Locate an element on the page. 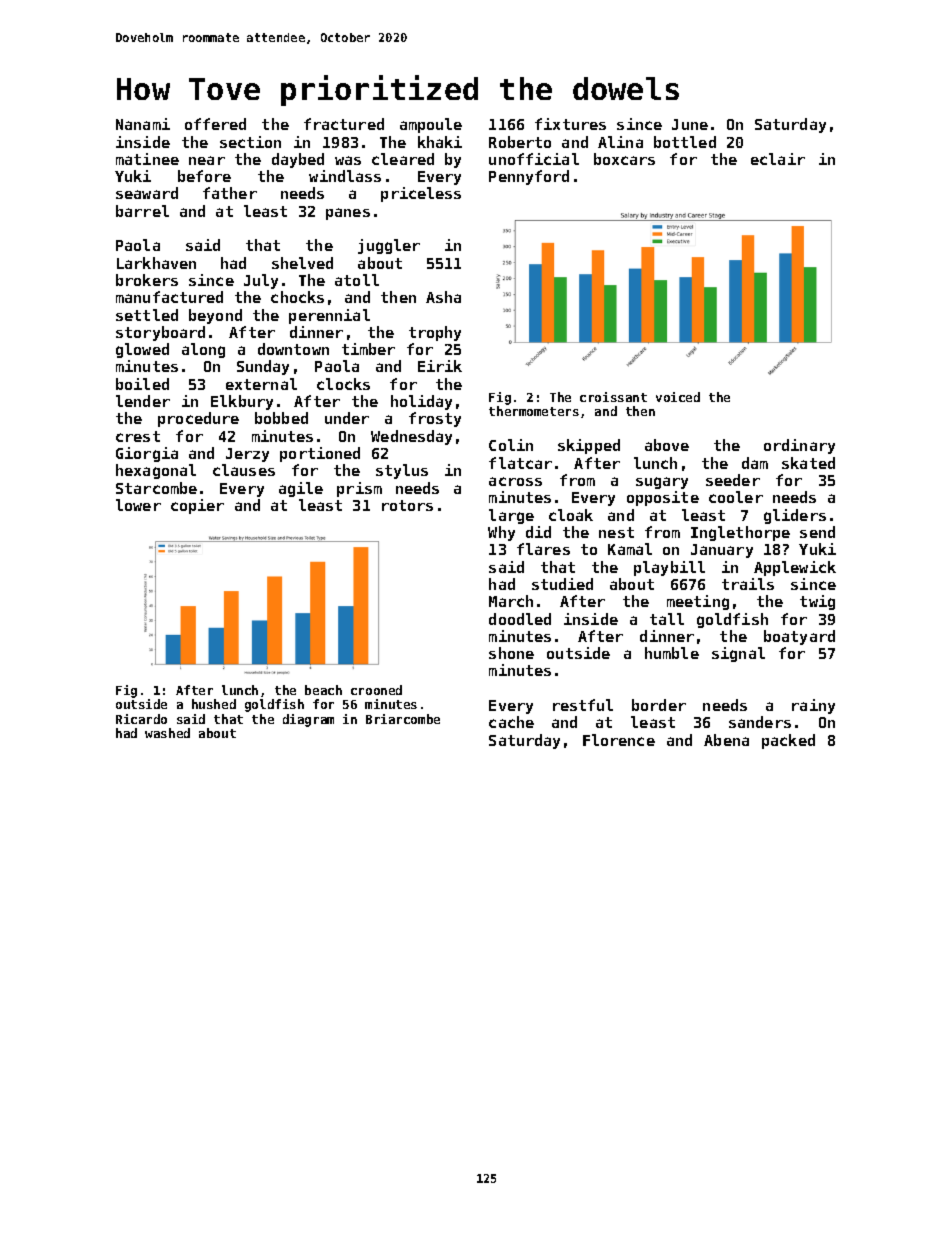 The width and height of the page is (952, 1233). fixtures is located at coordinates (570, 124).
